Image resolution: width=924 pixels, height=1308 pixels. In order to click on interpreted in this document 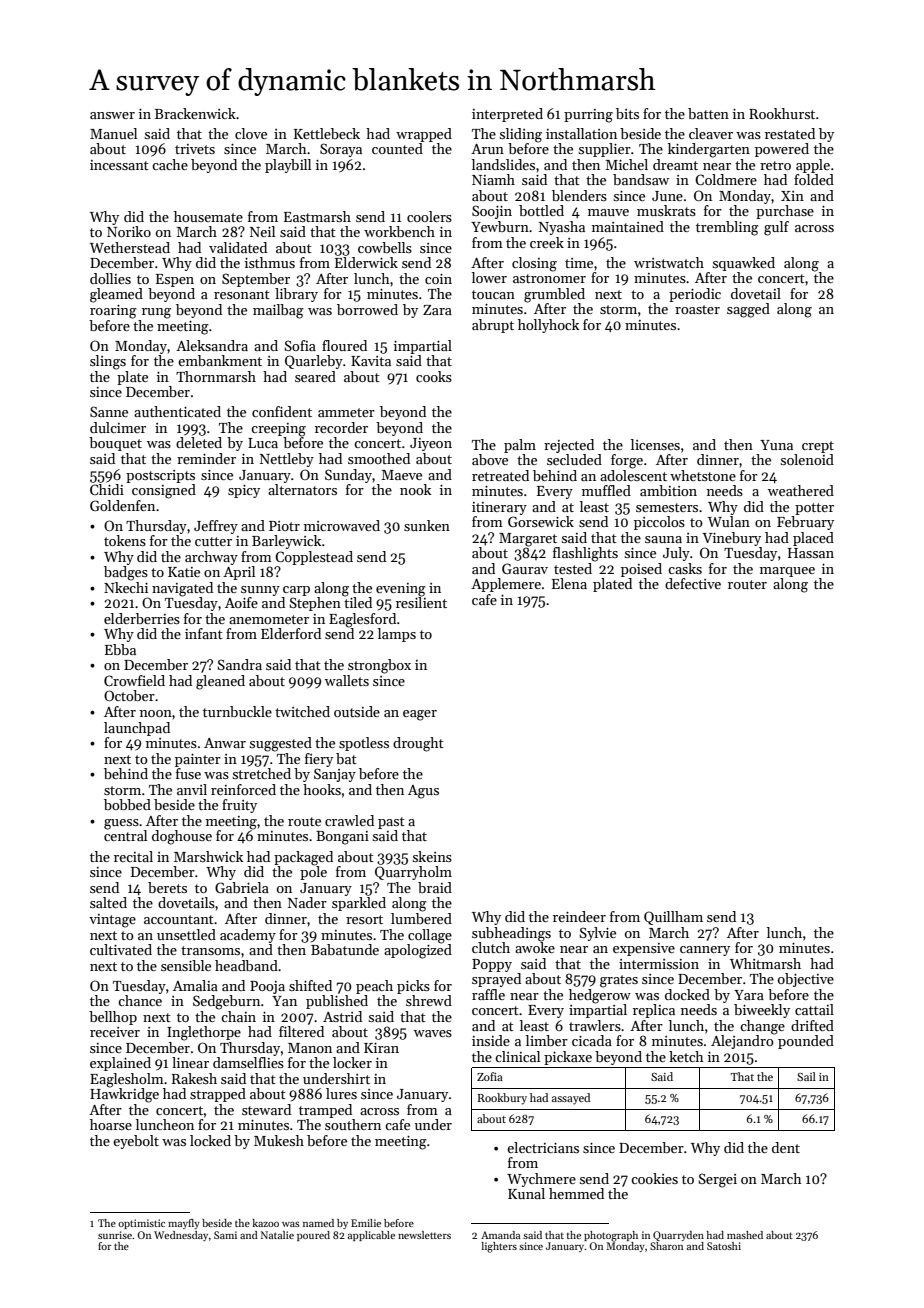, I will do `click(507, 115)`.
